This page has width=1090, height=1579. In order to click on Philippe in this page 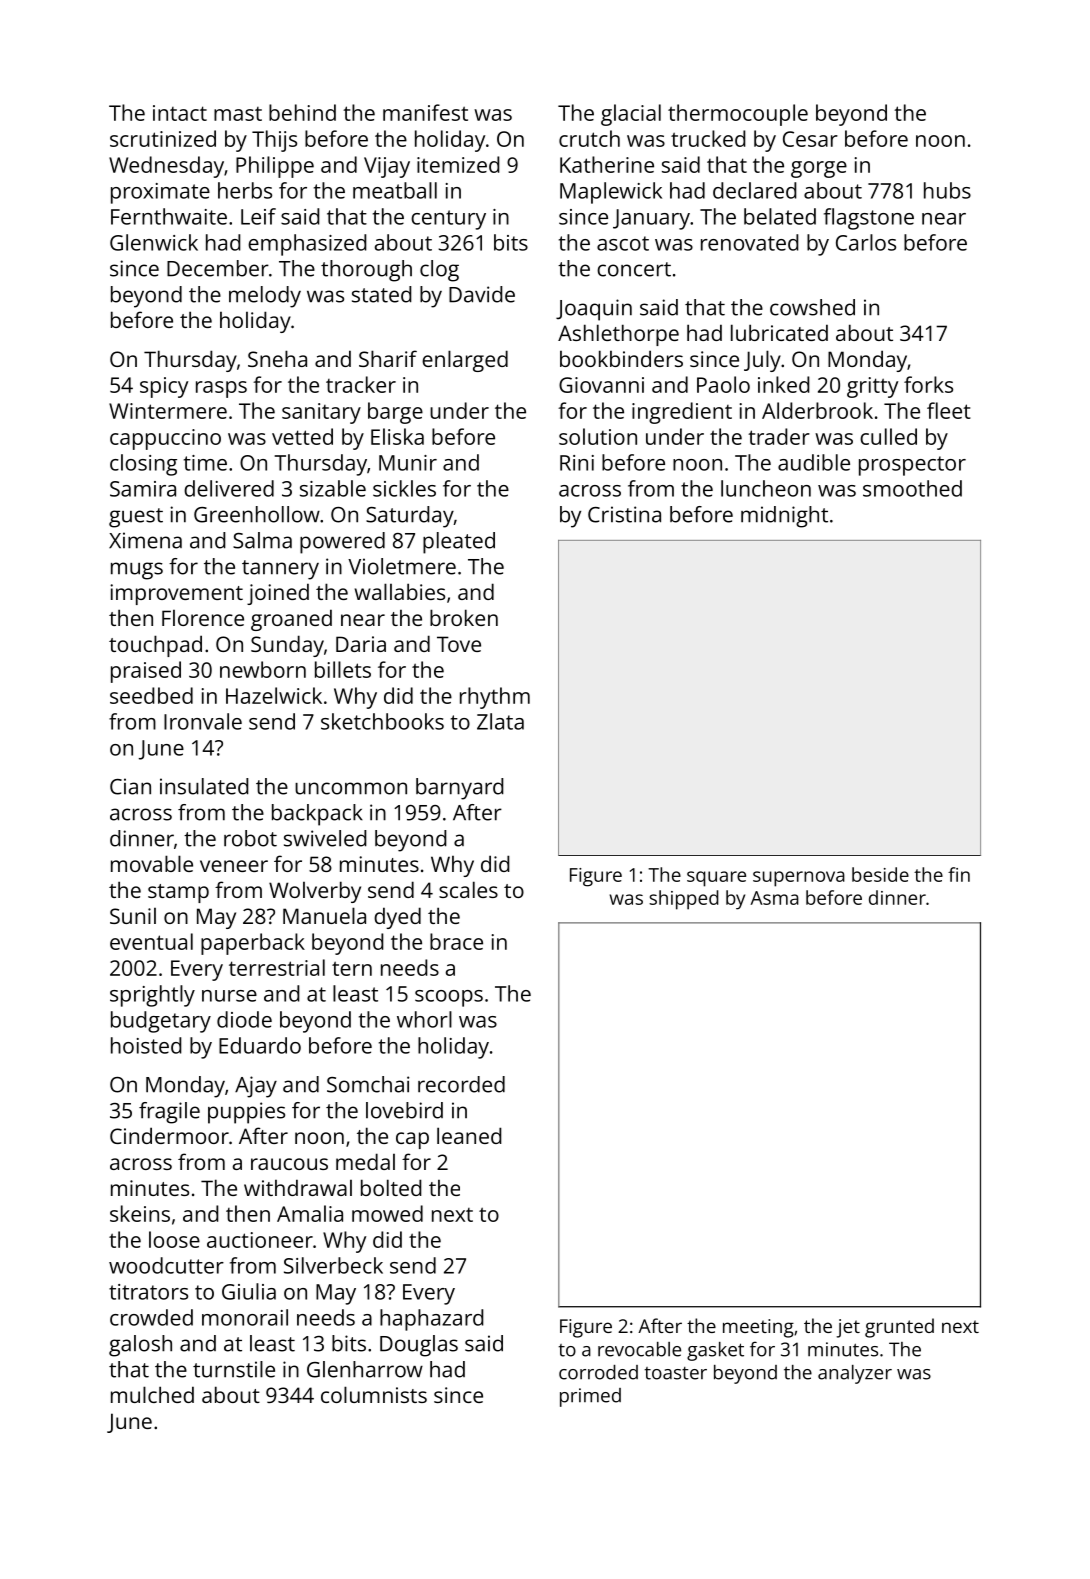, I will do `click(275, 167)`.
